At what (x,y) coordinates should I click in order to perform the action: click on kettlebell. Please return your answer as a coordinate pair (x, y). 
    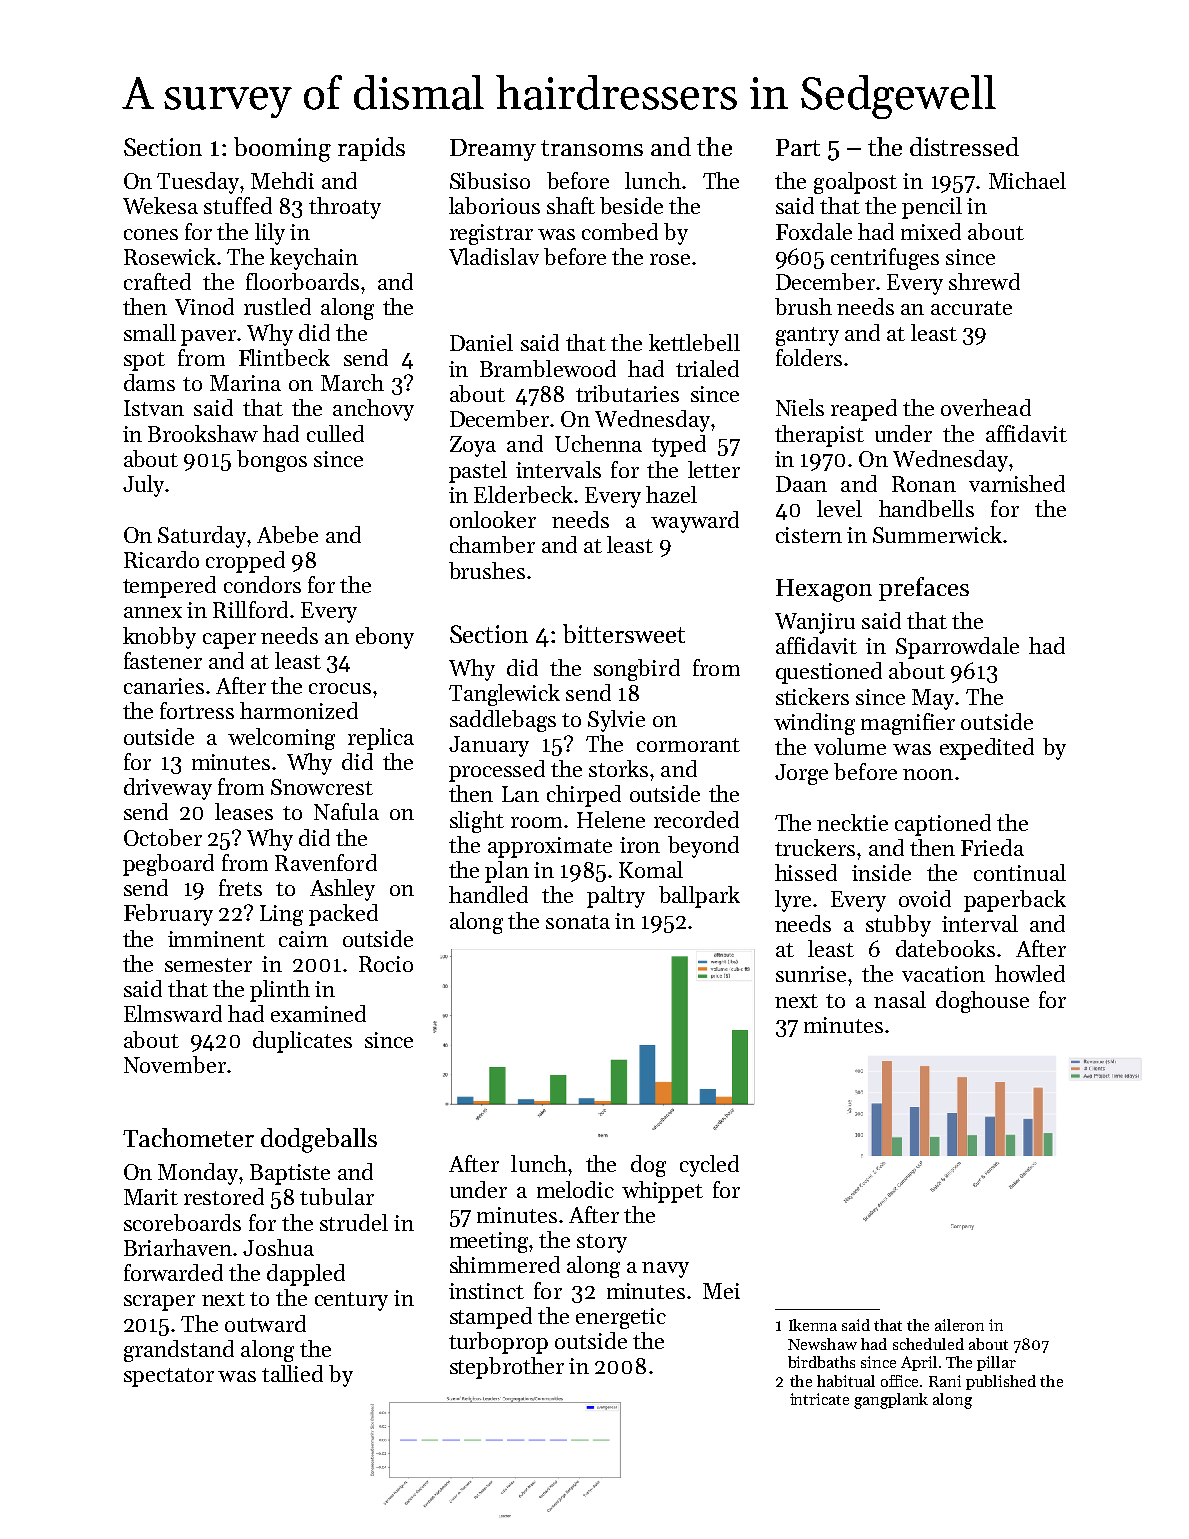
    Looking at the image, I should click on (694, 342).
